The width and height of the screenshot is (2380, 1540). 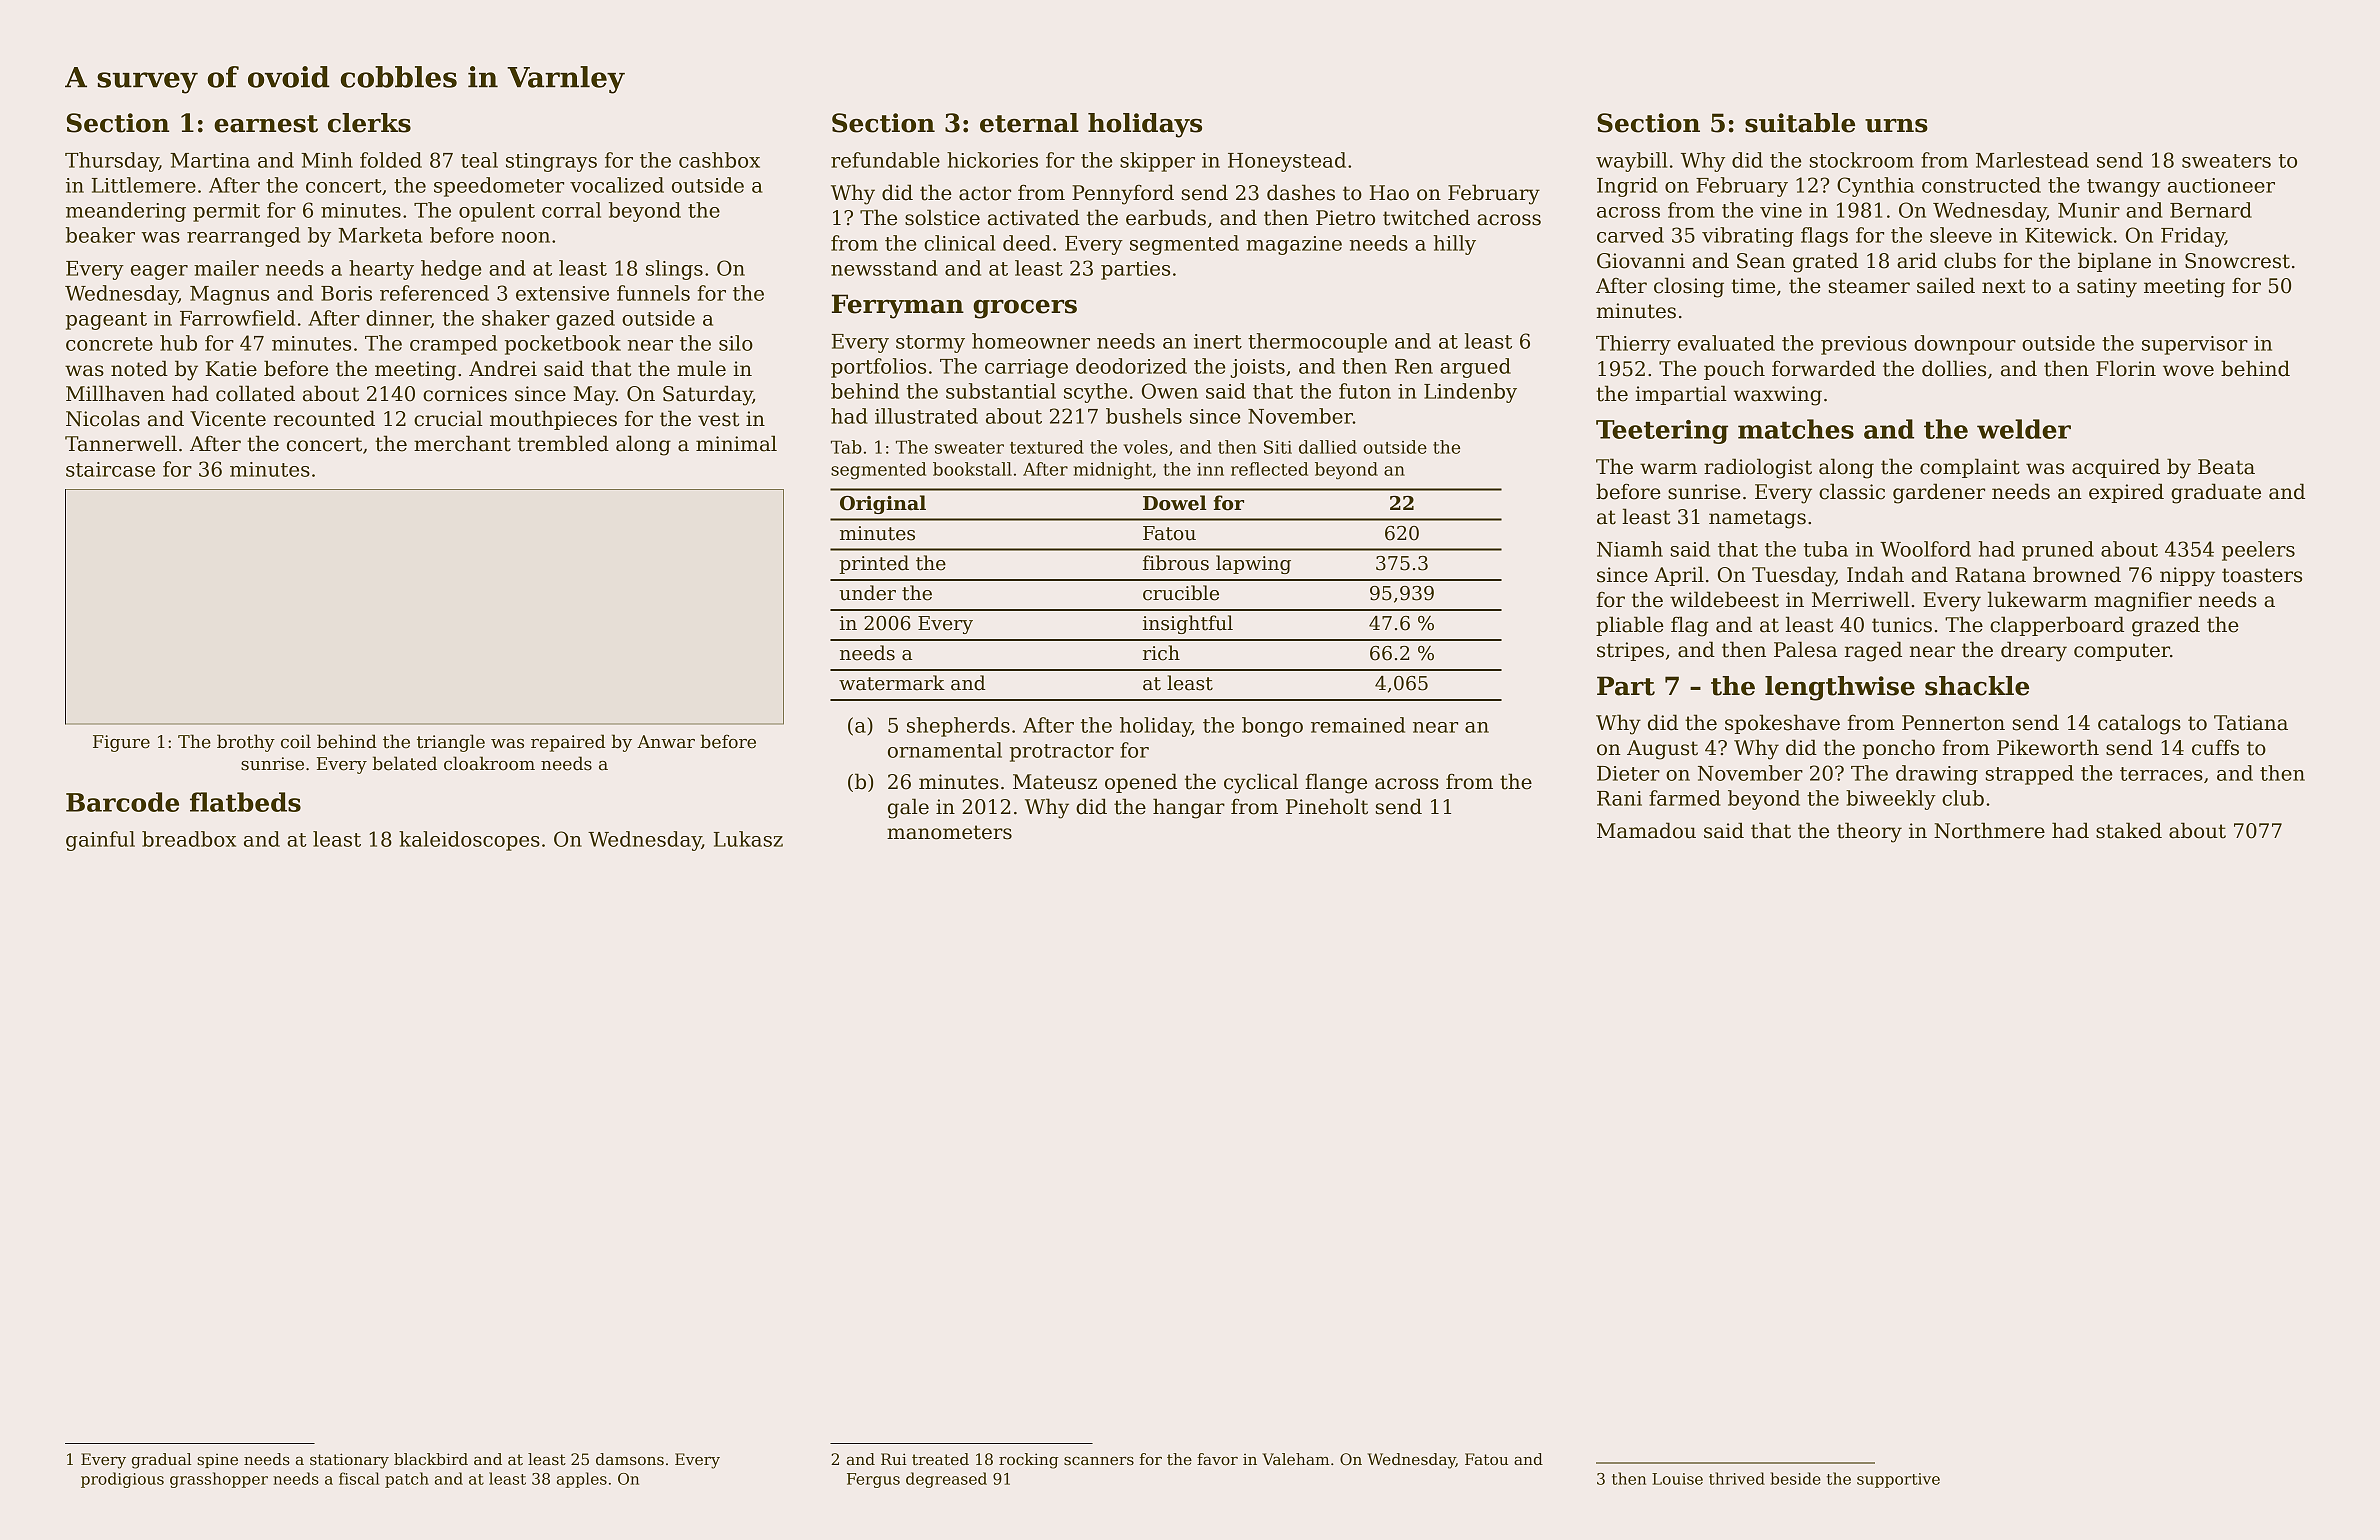 What do you see at coordinates (349, 1461) in the screenshot?
I see `stationary` at bounding box center [349, 1461].
